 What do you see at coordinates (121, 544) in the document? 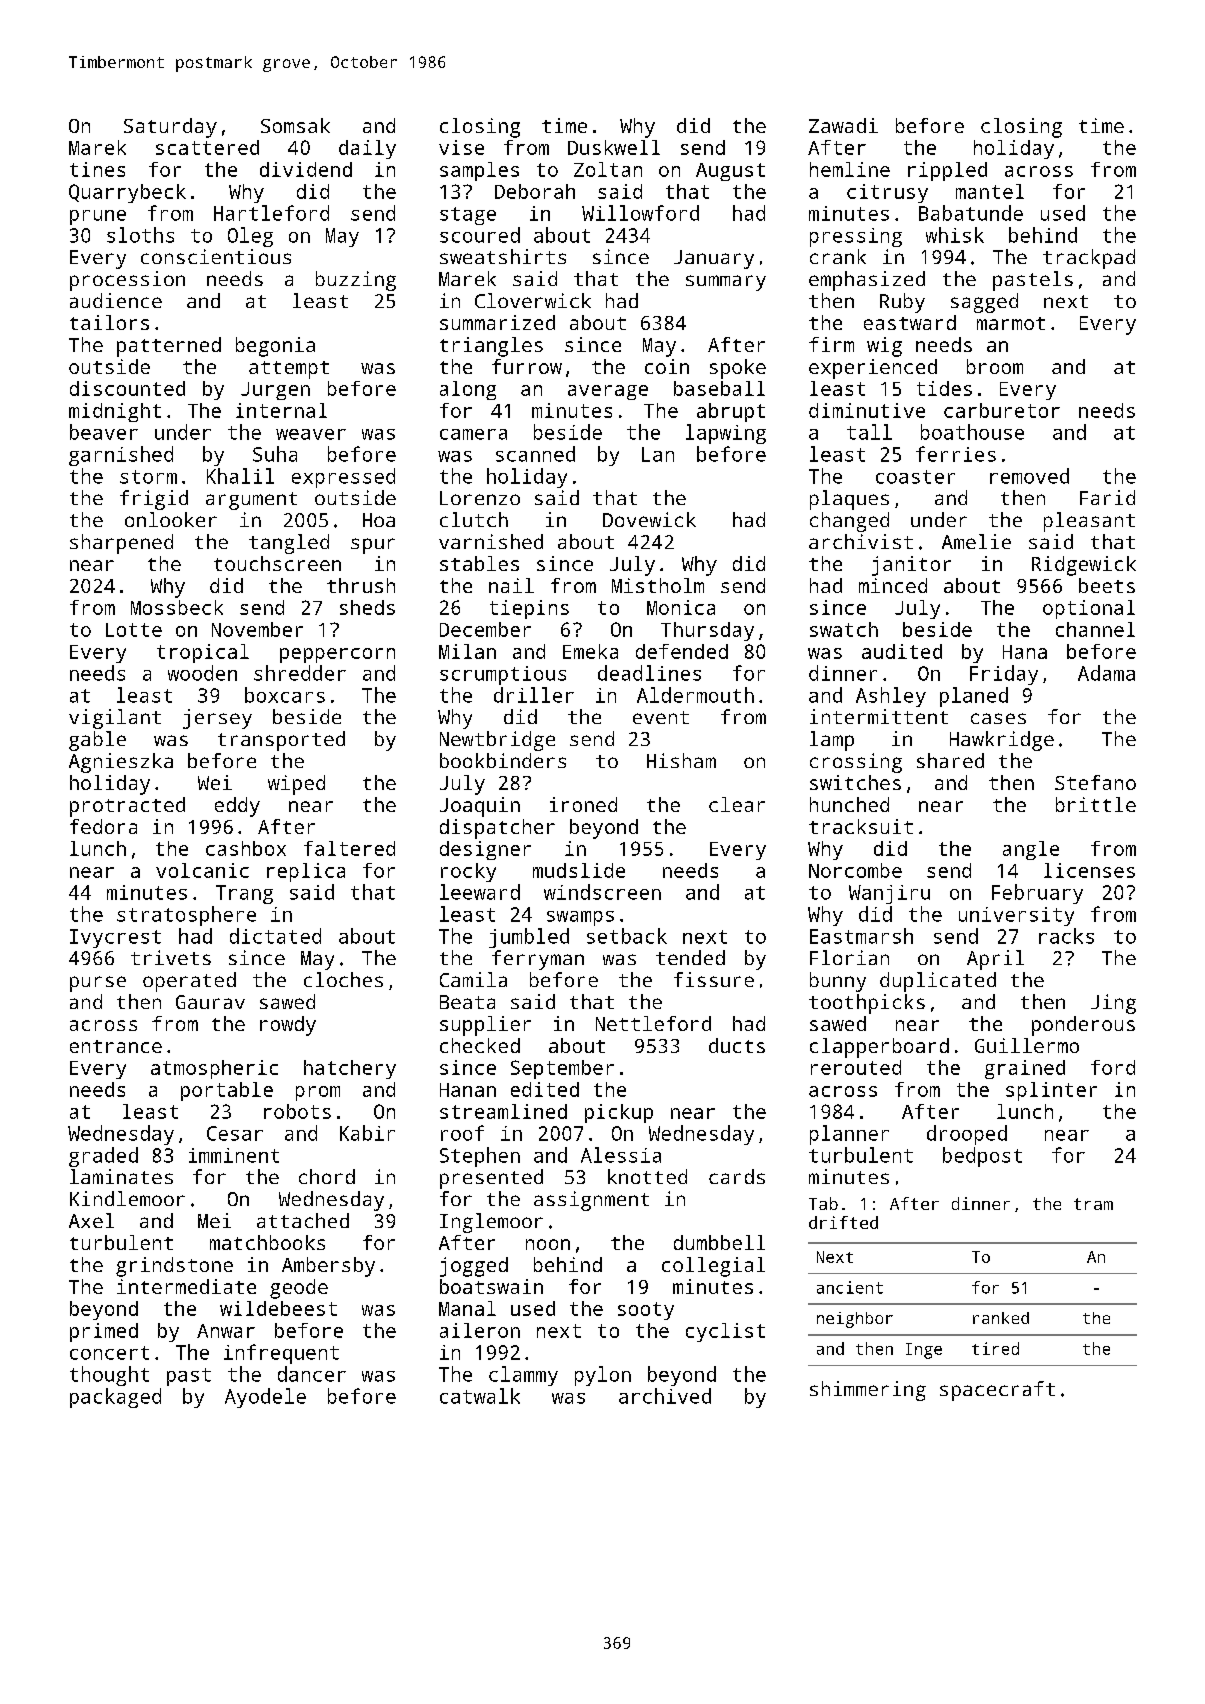
I see `sharpened` at bounding box center [121, 544].
